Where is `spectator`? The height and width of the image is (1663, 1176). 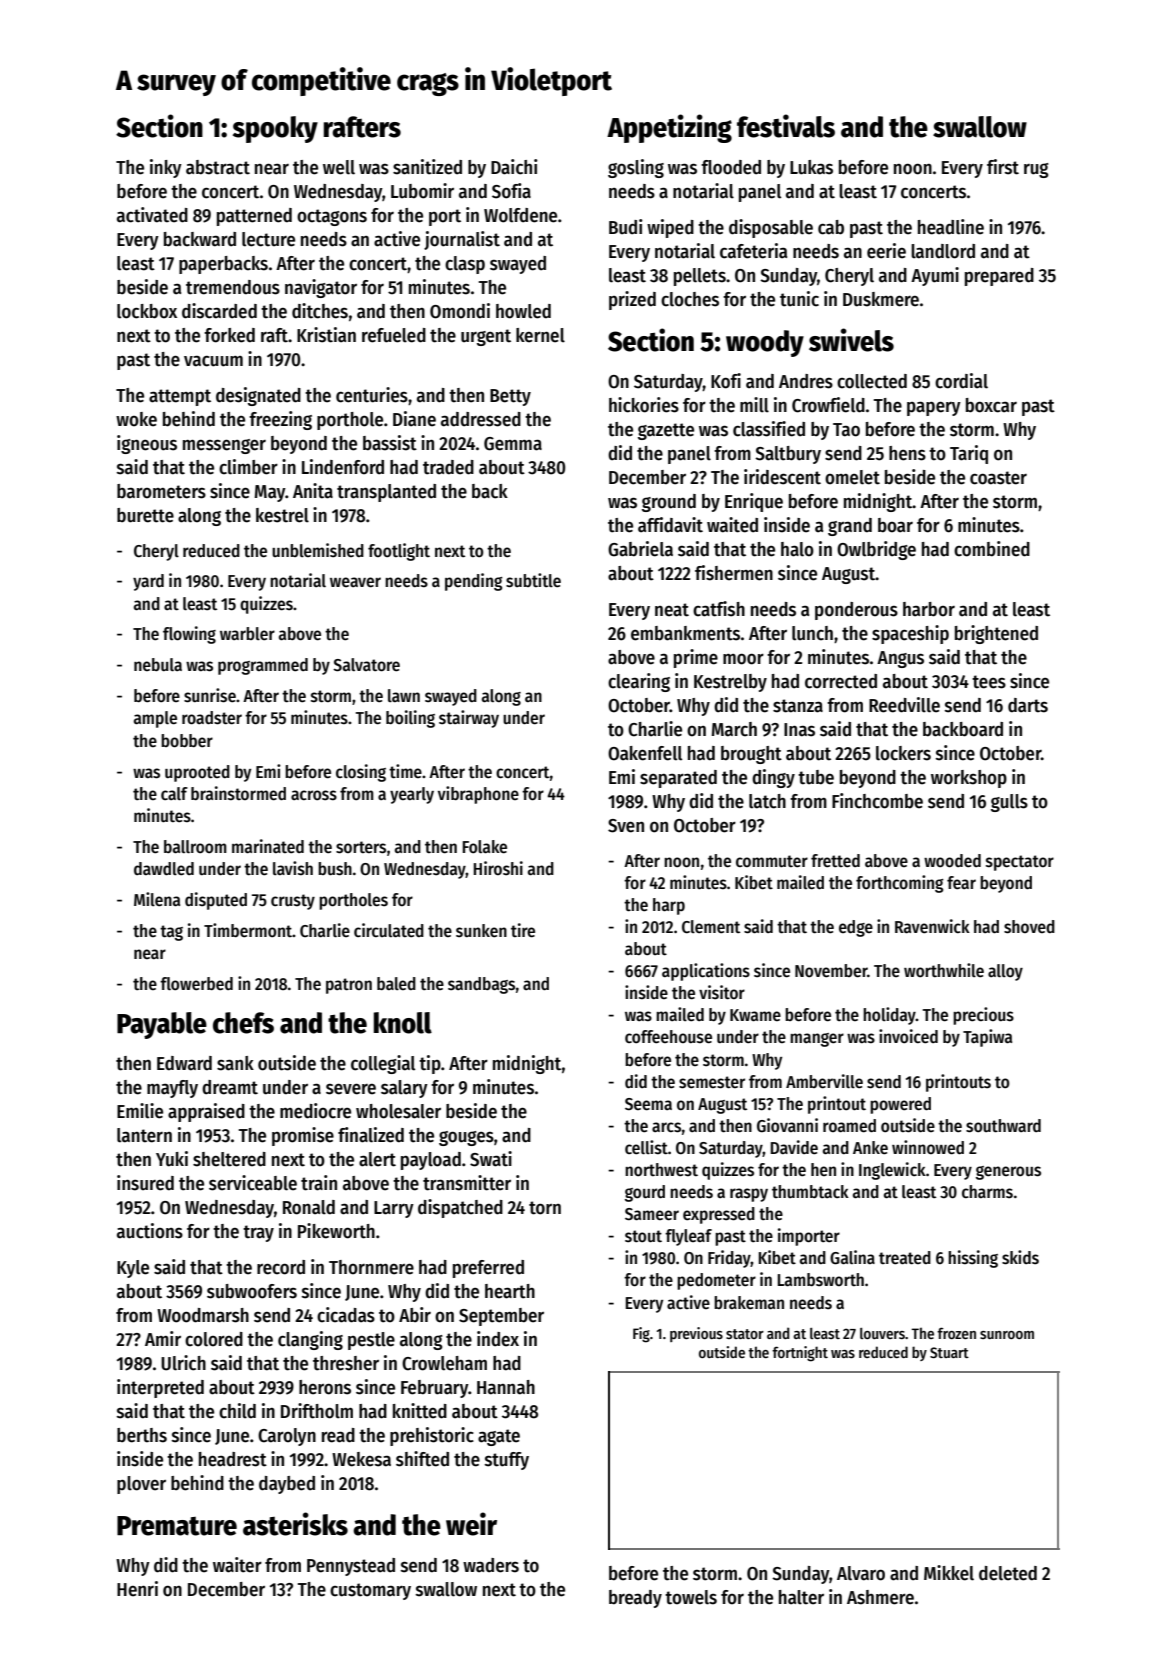
spectator is located at coordinates (1020, 863).
